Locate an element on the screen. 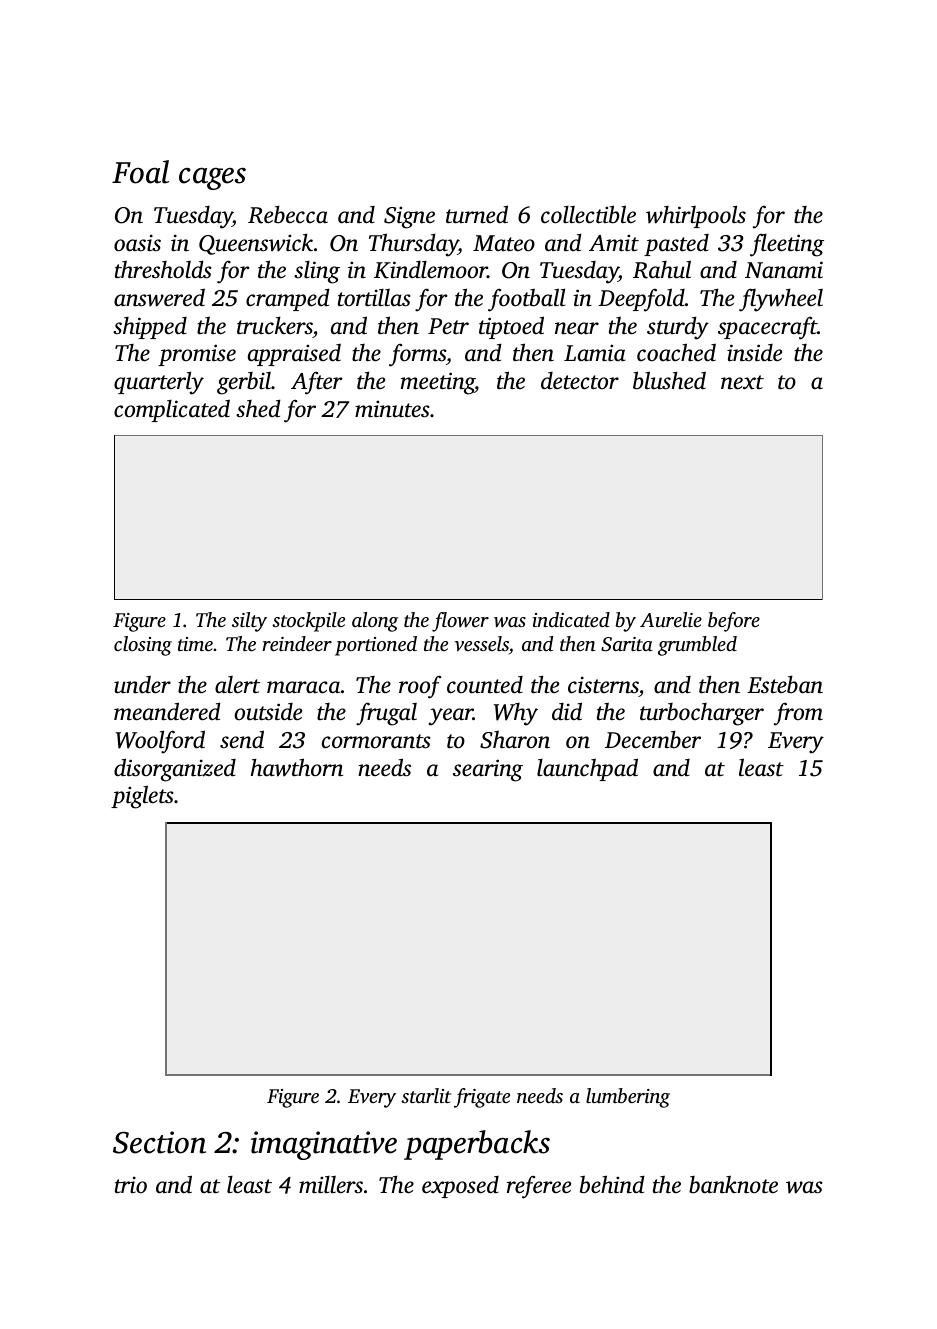 The image size is (937, 1329). trio is located at coordinates (131, 1185).
